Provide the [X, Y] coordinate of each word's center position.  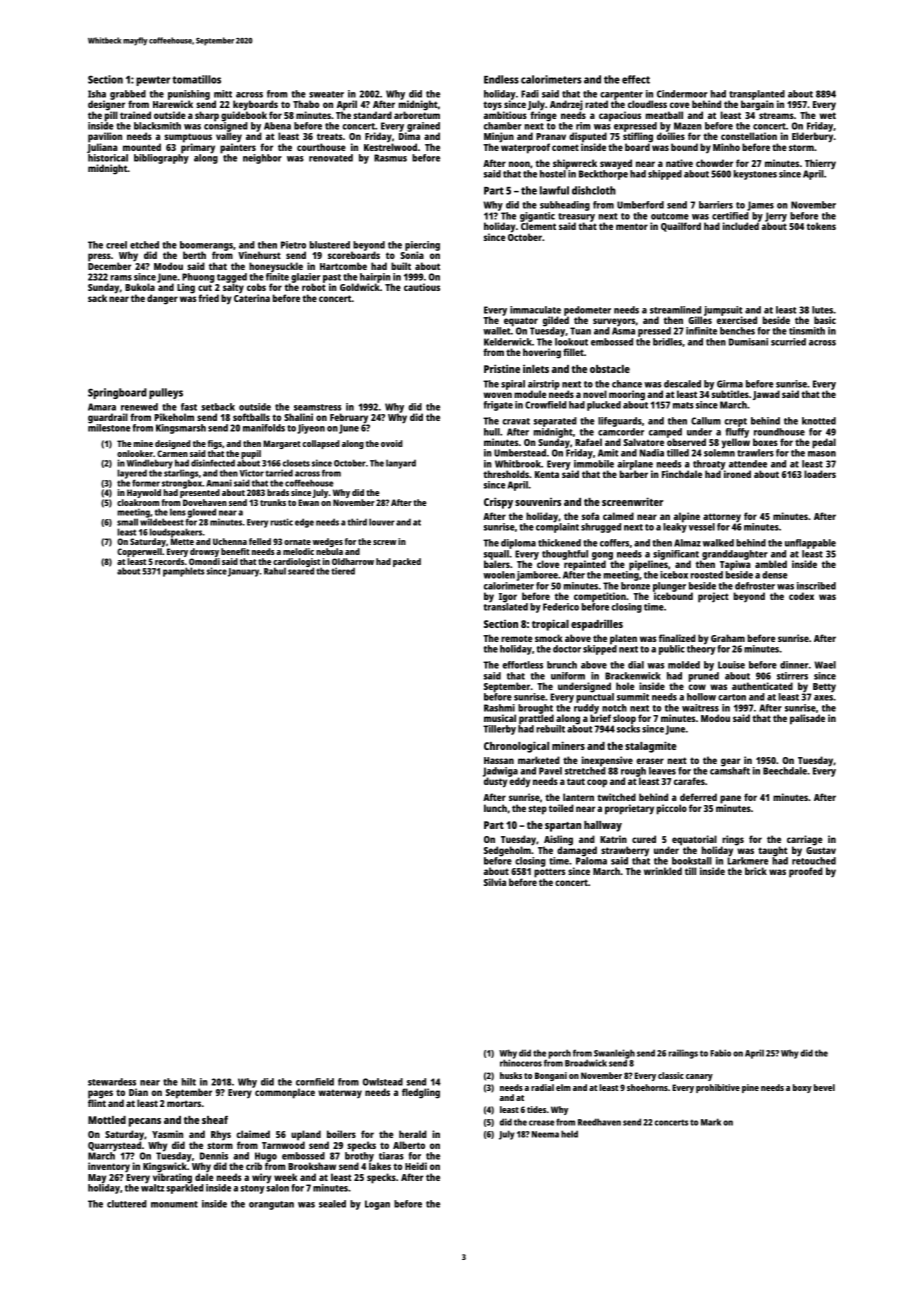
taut [576, 781]
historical [108, 158]
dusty [495, 783]
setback [218, 407]
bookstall [692, 861]
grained [423, 127]
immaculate [535, 310]
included [741, 226]
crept [735, 422]
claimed [253, 1134]
